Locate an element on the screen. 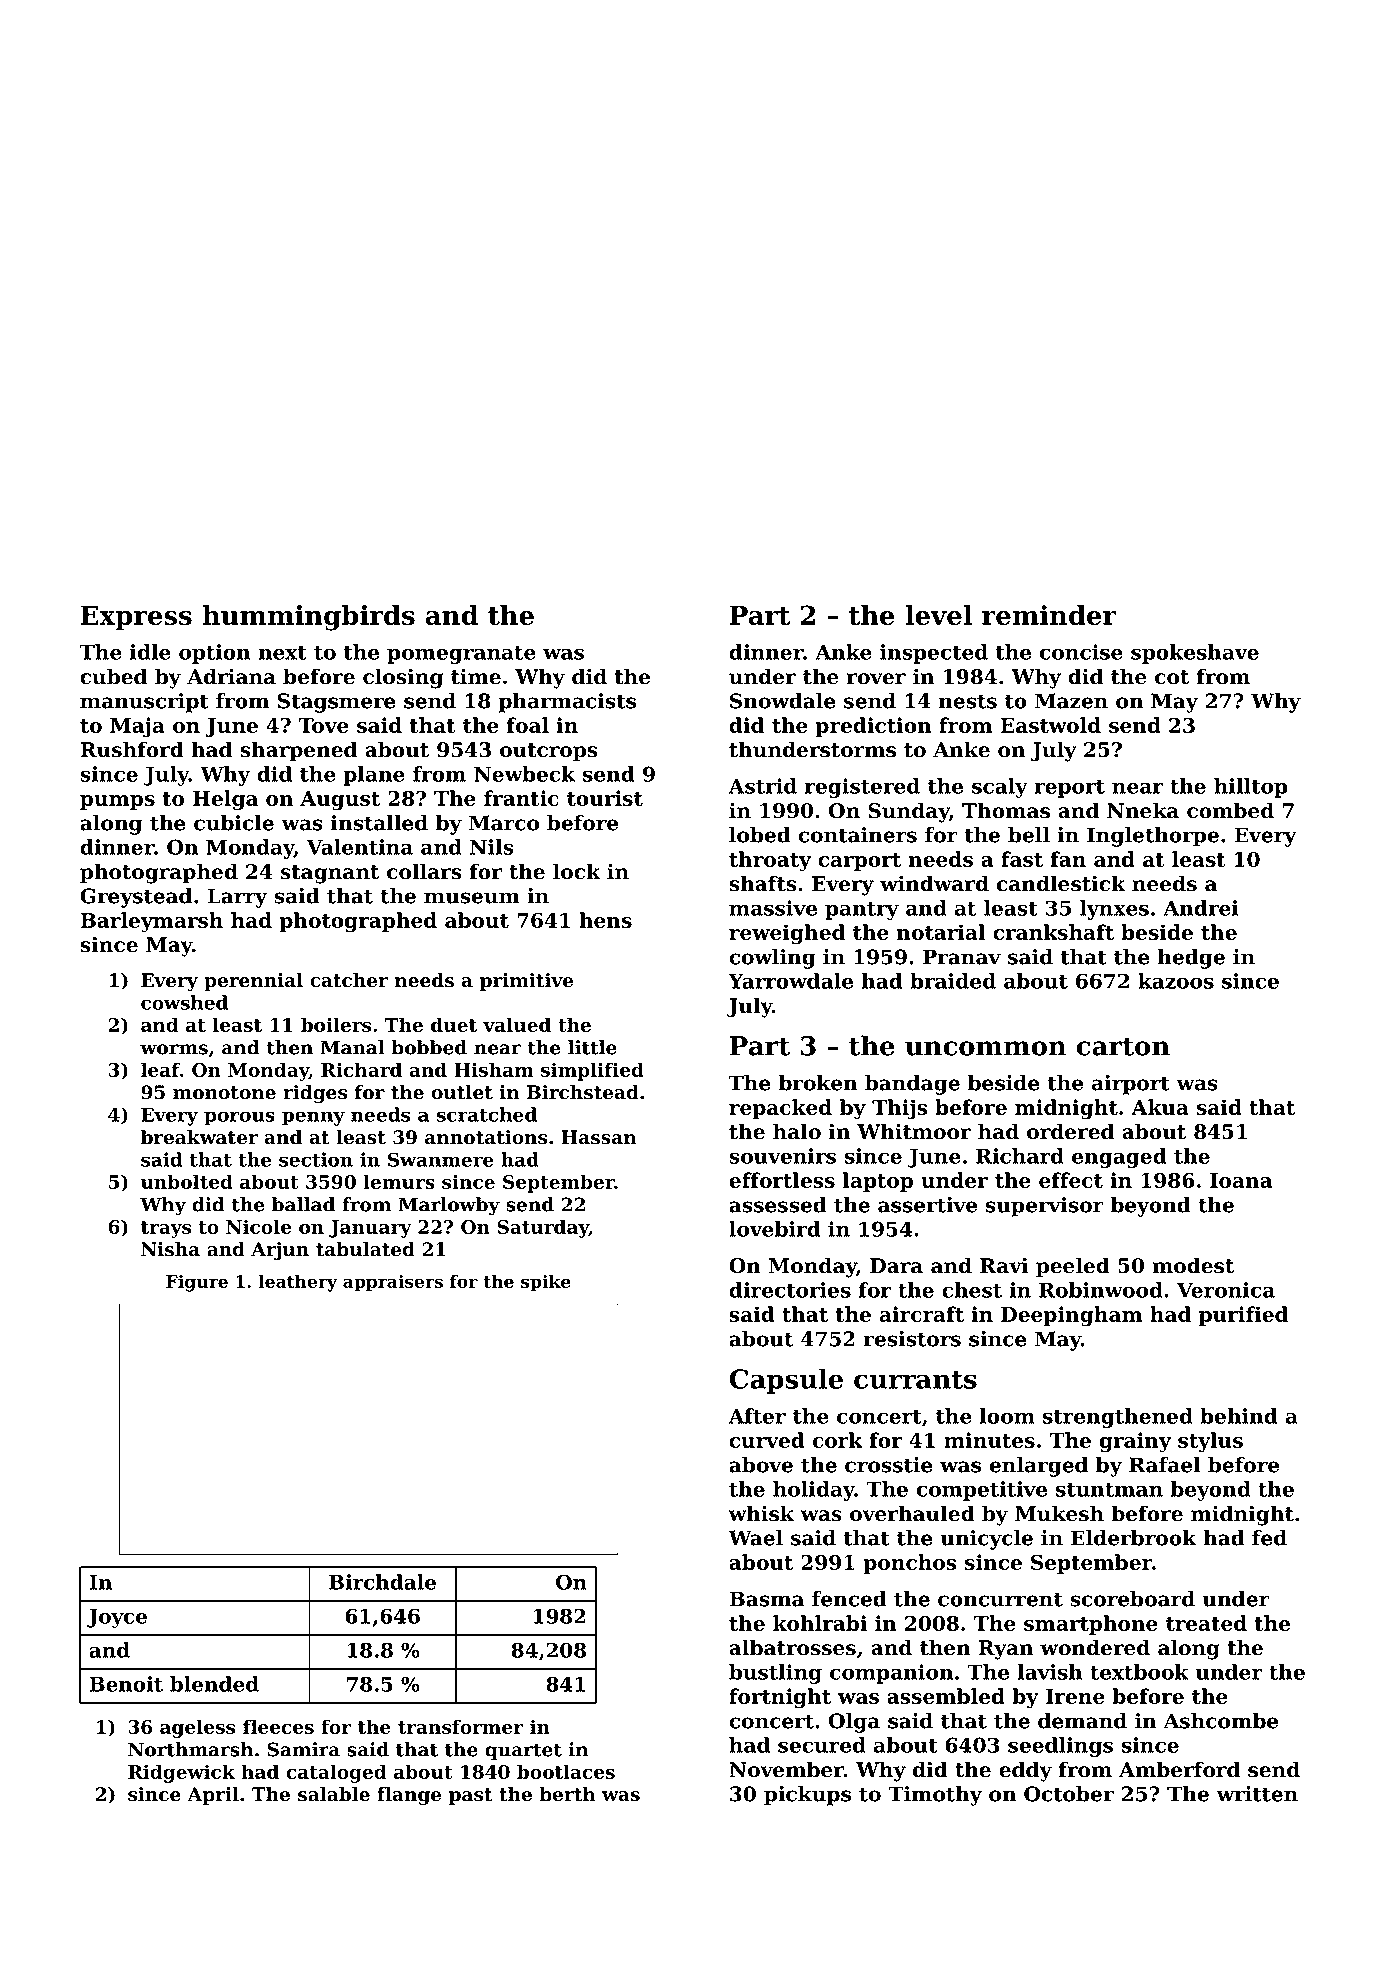  report is located at coordinates (1069, 789).
